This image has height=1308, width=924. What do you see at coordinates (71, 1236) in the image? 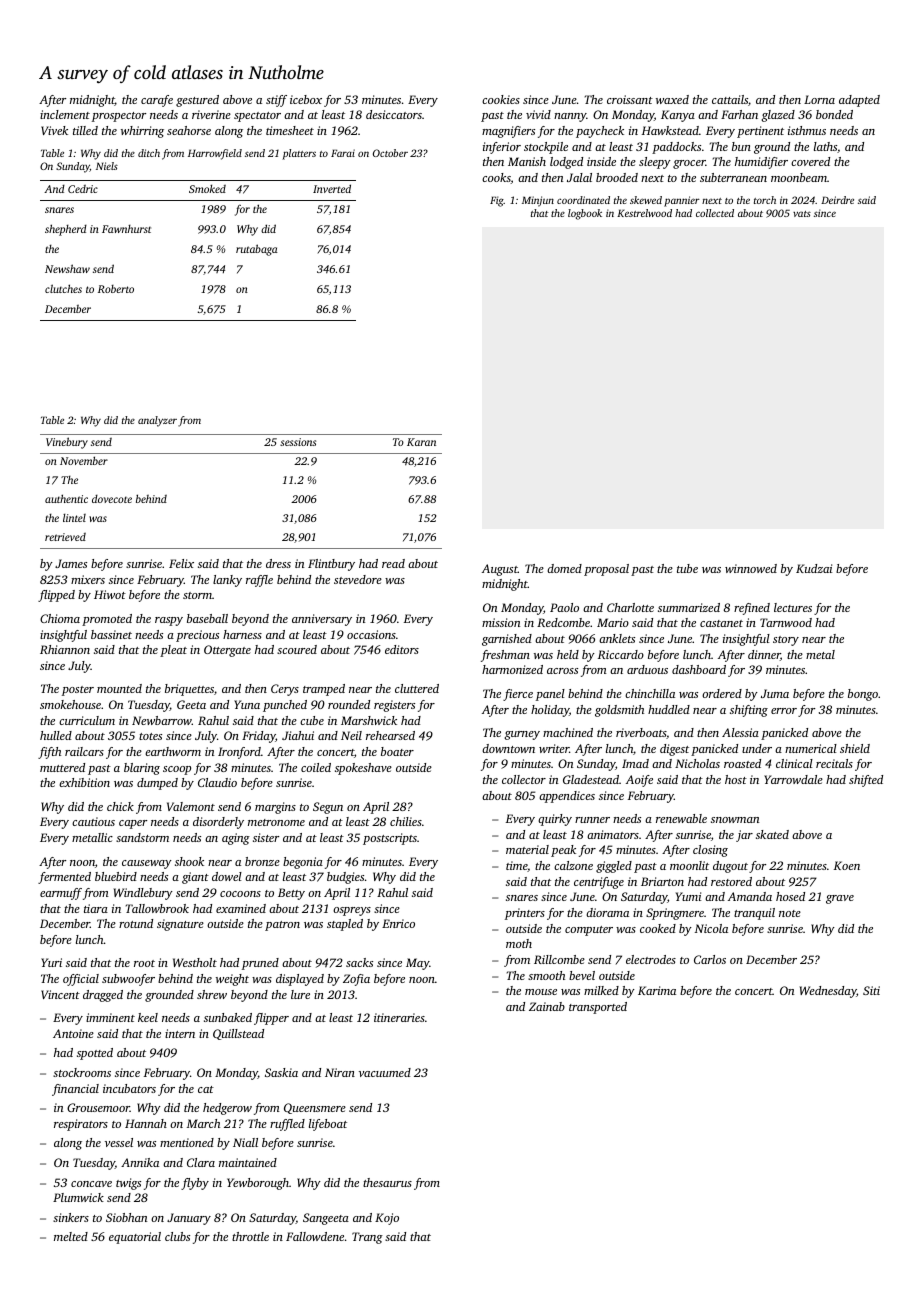
I see `melted` at bounding box center [71, 1236].
